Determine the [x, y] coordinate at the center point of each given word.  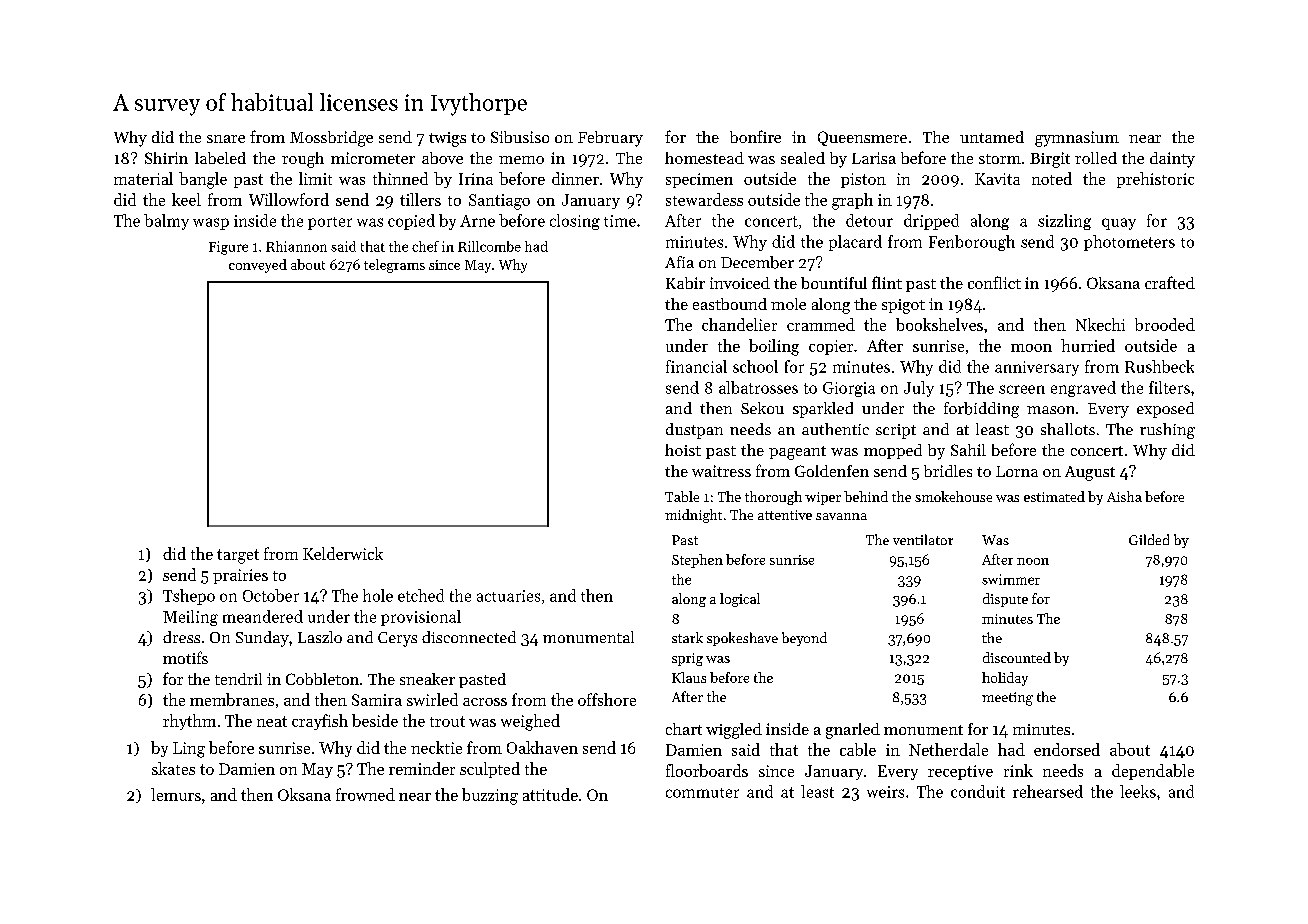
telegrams [394, 266]
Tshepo [189, 597]
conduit [978, 791]
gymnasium [1077, 139]
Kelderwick [343, 553]
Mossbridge [331, 139]
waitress [721, 471]
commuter [702, 793]
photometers [1129, 243]
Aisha [1124, 496]
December [757, 262]
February [610, 139]
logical [740, 600]
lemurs [176, 794]
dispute [1005, 600]
